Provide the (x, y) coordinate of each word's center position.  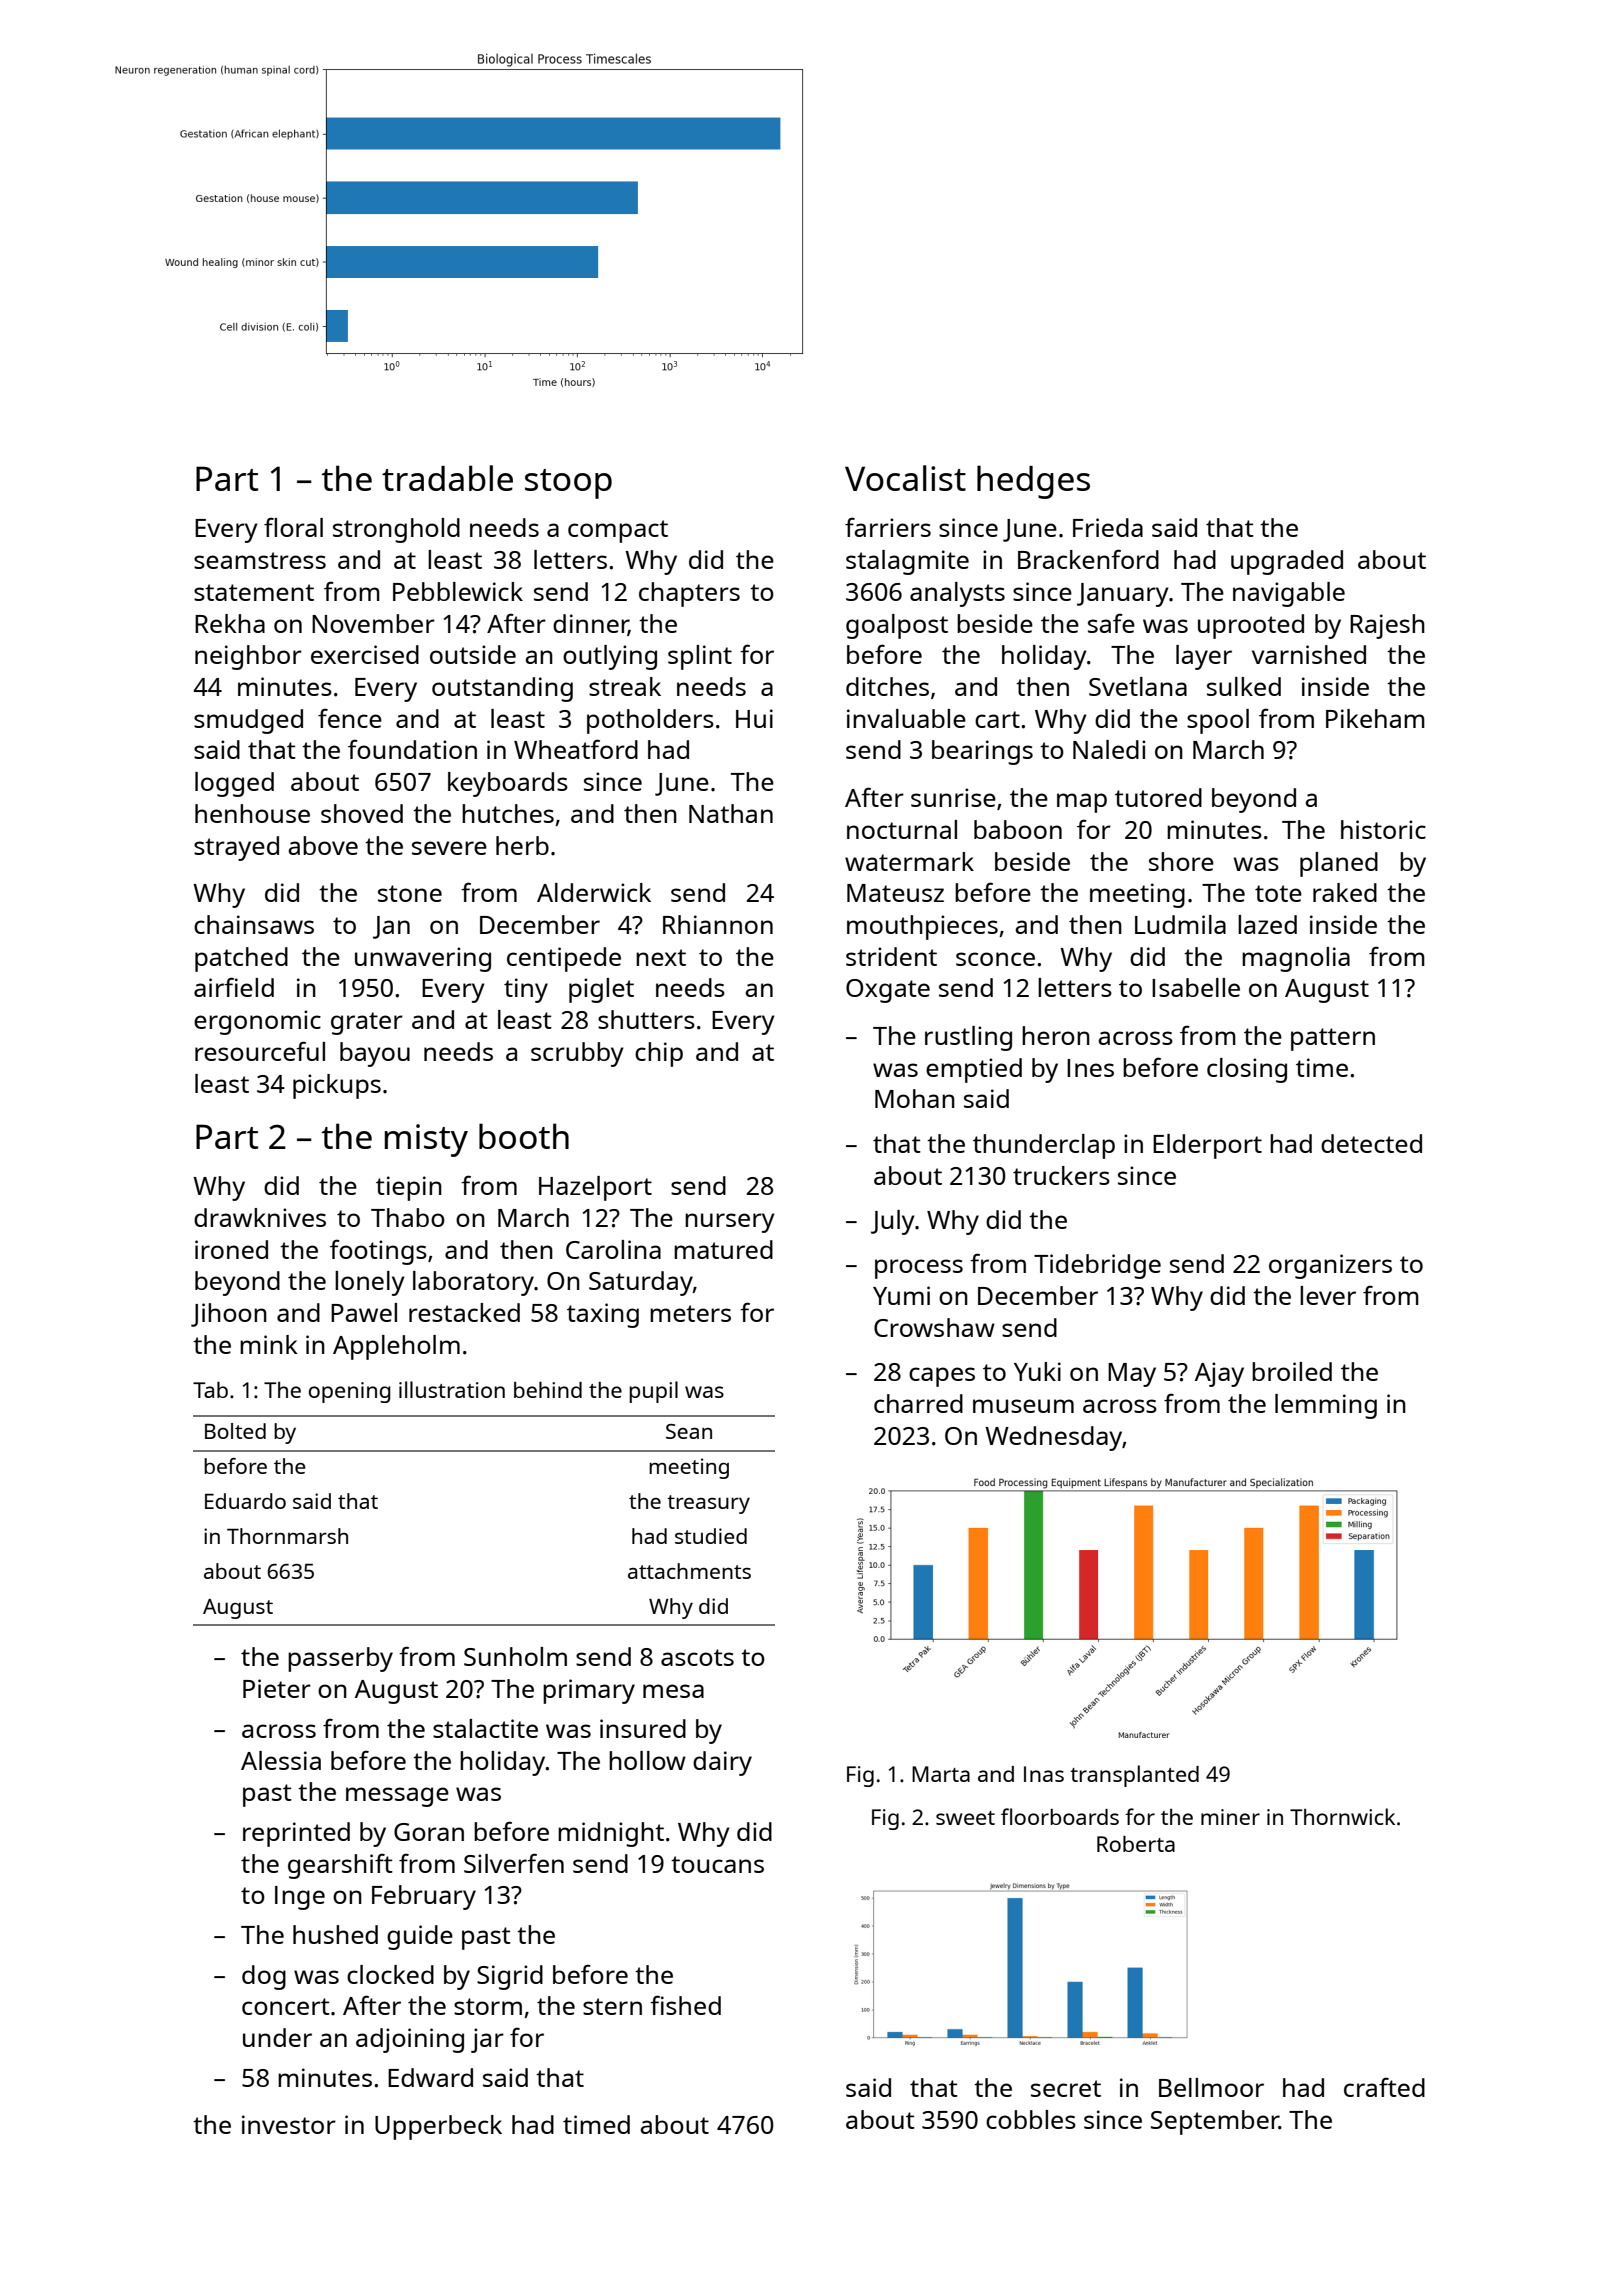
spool (1218, 721)
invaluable (906, 718)
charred (918, 1403)
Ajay (1219, 1374)
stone (410, 893)
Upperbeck (438, 2127)
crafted (1384, 2087)
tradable (447, 478)
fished (685, 2005)
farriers (888, 527)
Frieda (1108, 527)
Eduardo (245, 1501)
